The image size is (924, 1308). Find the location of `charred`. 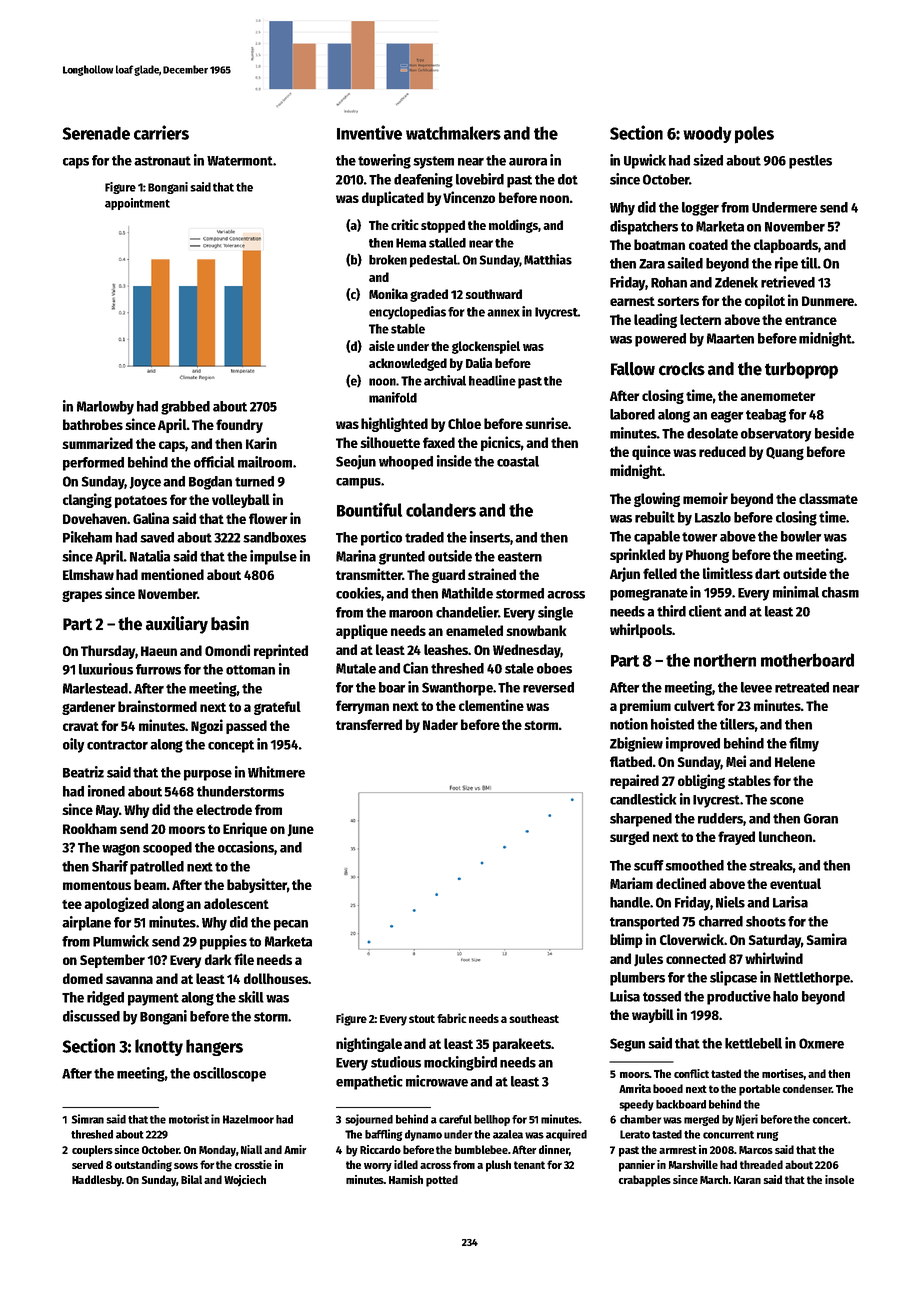

charred is located at coordinates (721, 921).
